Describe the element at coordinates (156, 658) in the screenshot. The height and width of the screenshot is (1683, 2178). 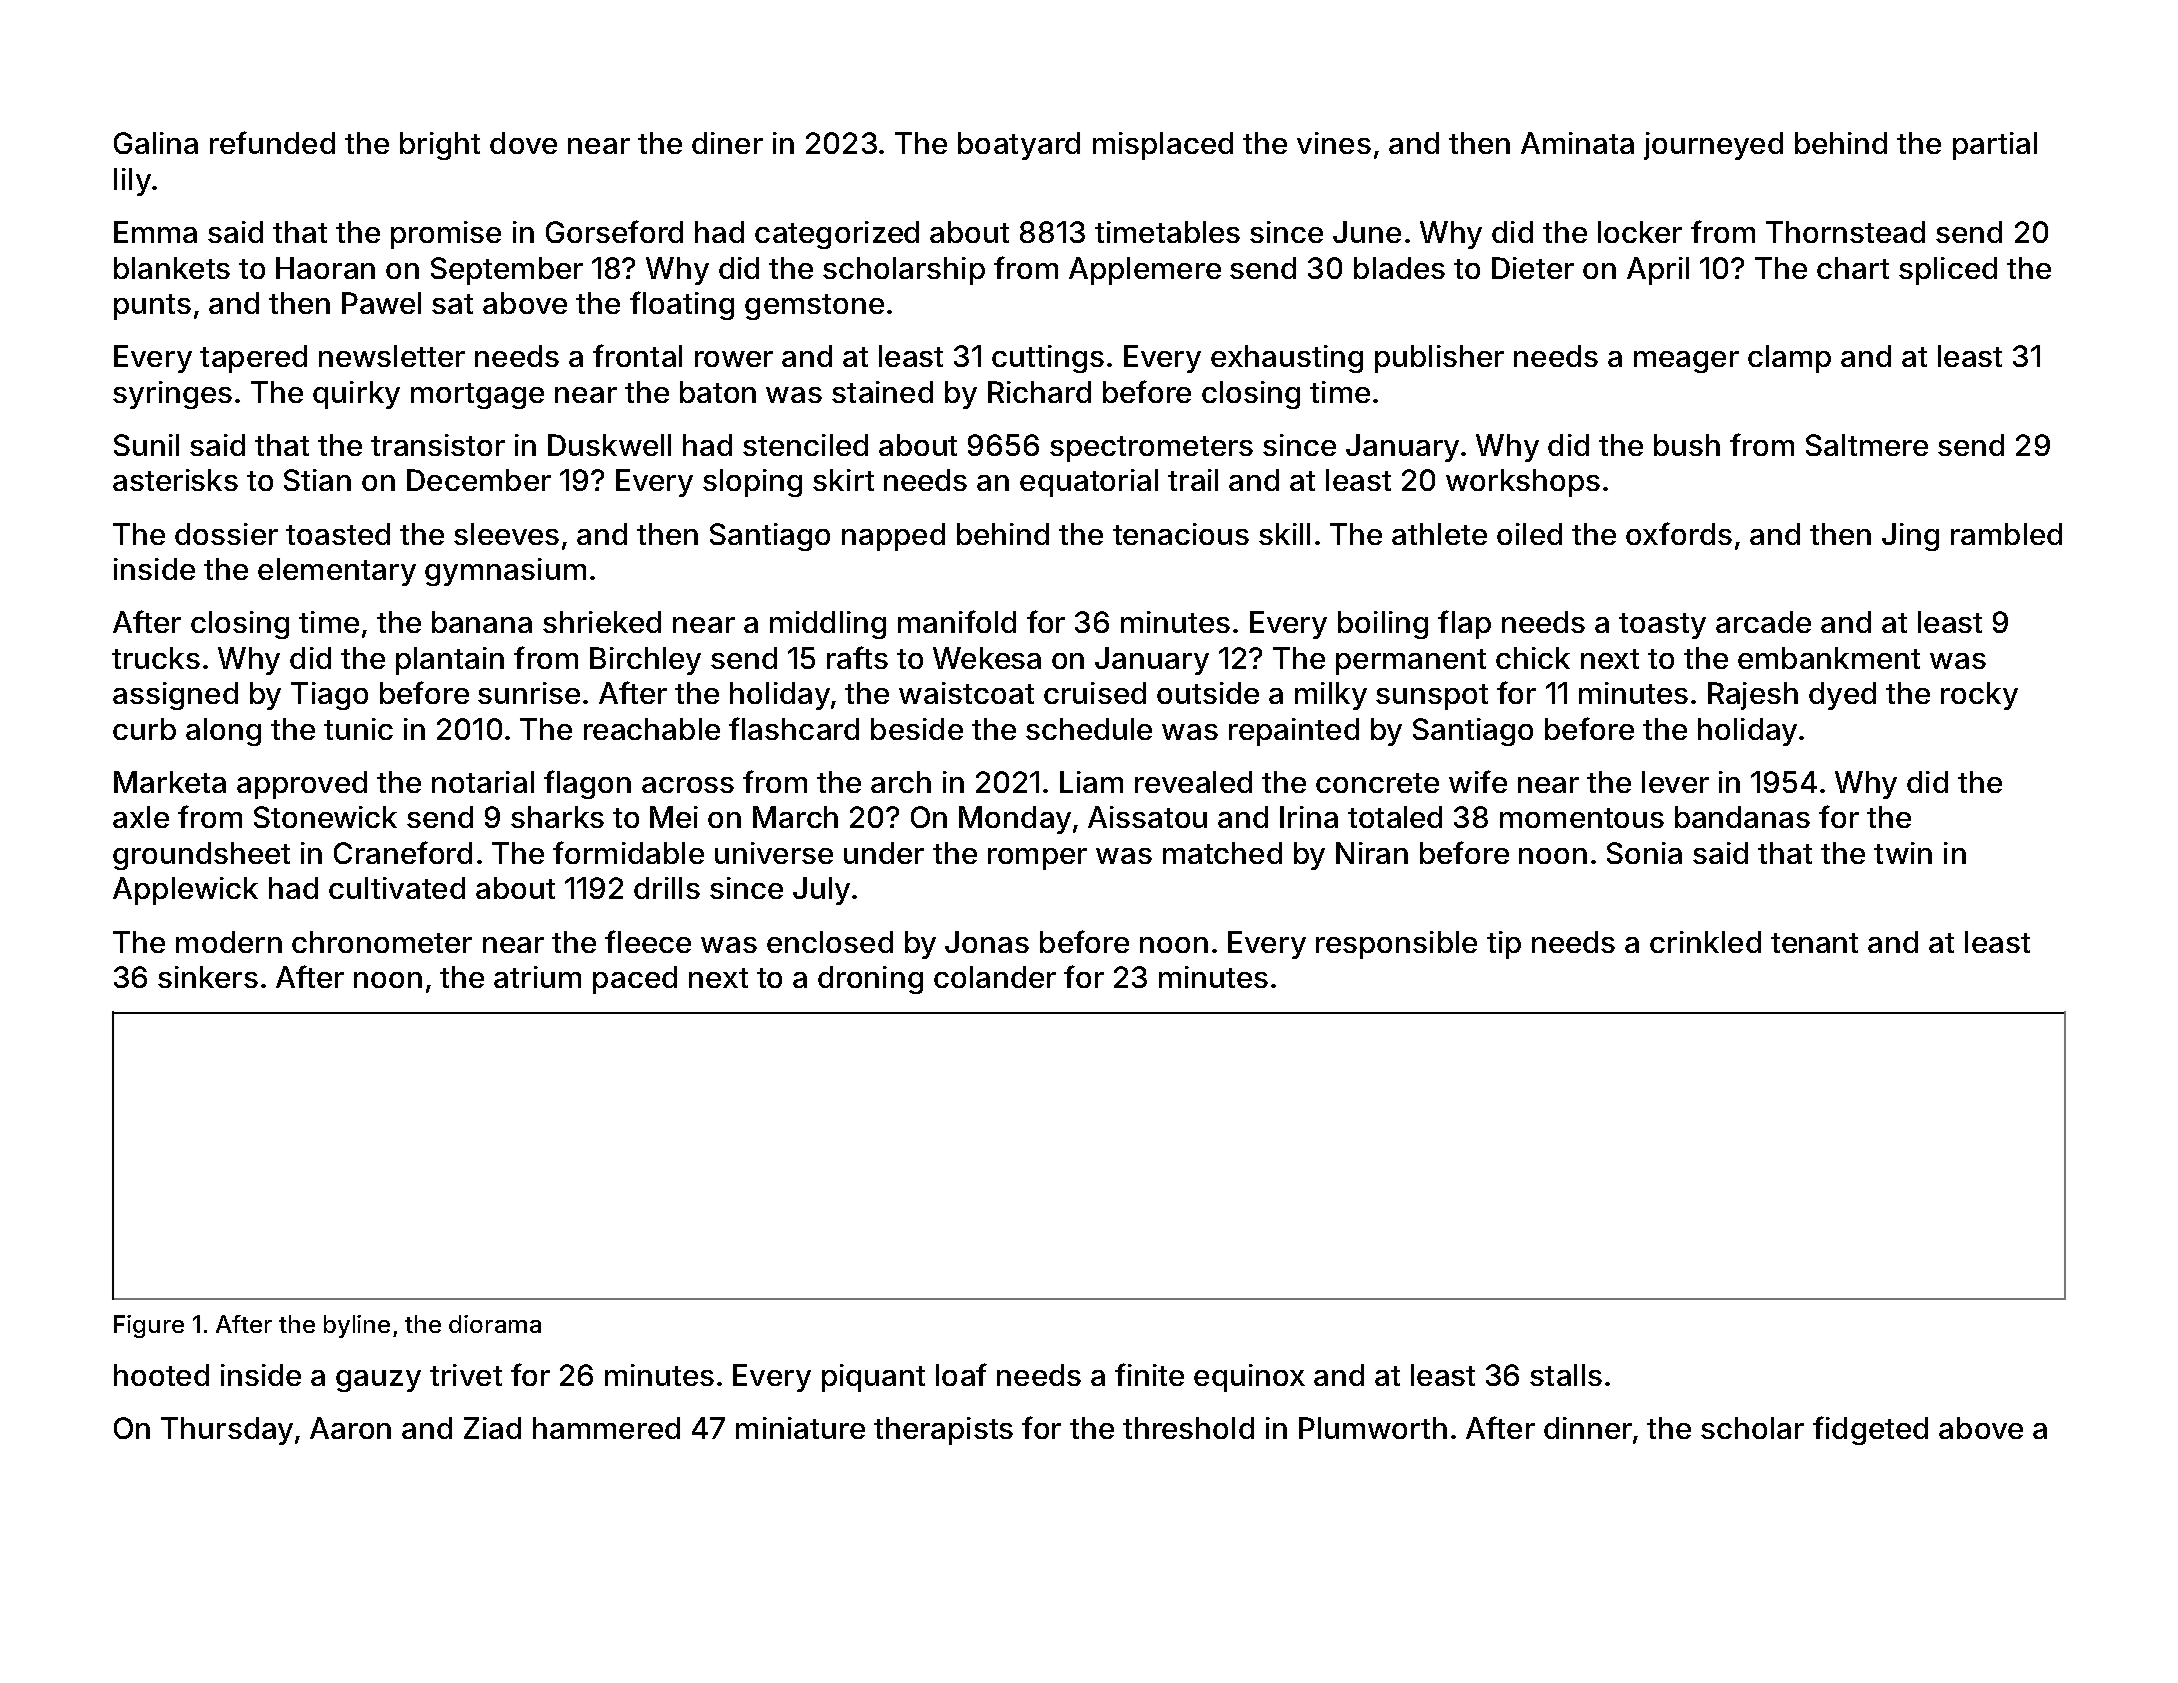
I see `trucks` at that location.
